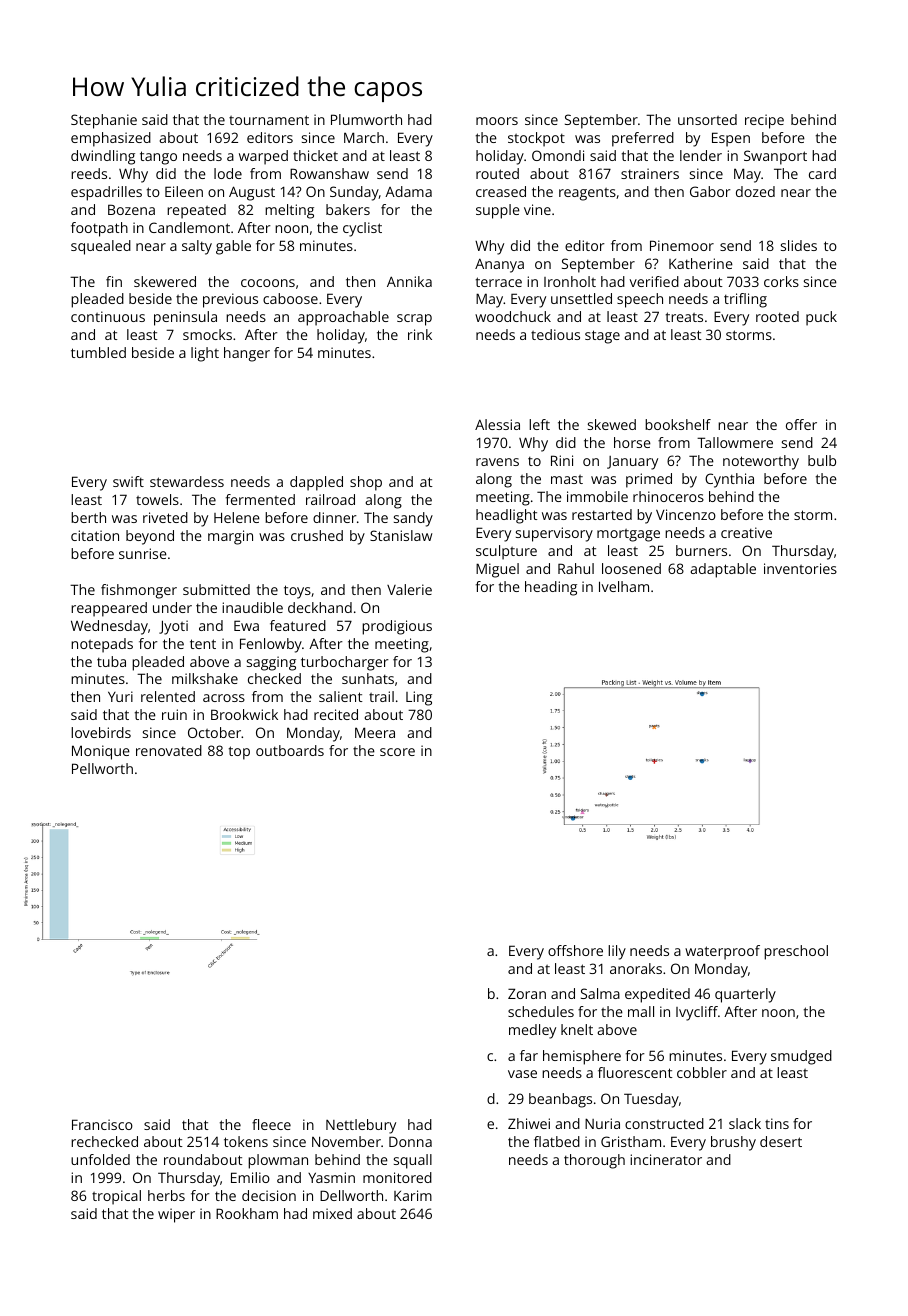  I want to click on Emilio, so click(250, 1177).
